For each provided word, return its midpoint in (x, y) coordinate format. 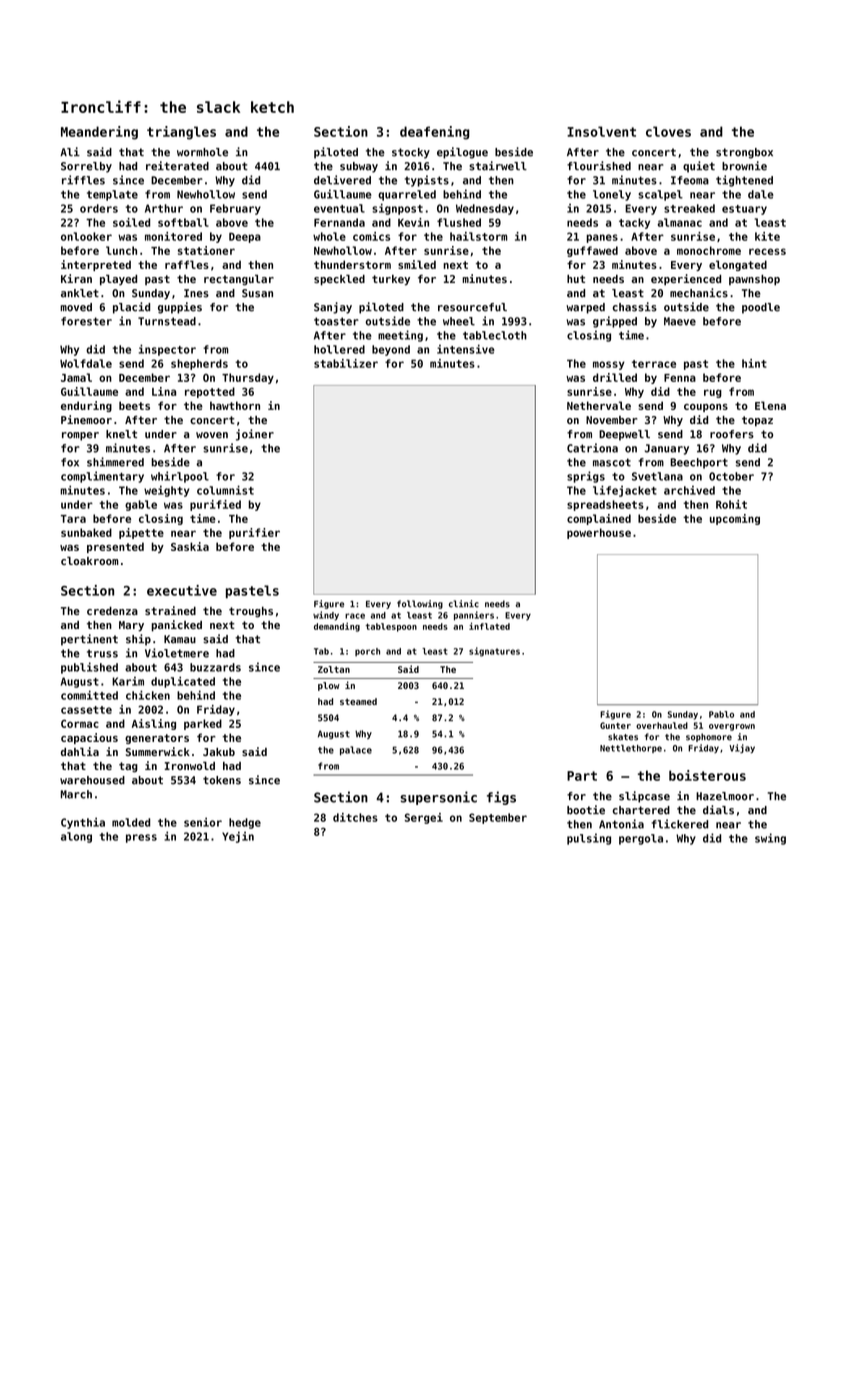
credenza (112, 611)
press (141, 838)
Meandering (99, 133)
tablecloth (495, 335)
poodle (761, 308)
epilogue (462, 153)
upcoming (735, 519)
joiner (255, 435)
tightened (744, 181)
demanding (337, 627)
